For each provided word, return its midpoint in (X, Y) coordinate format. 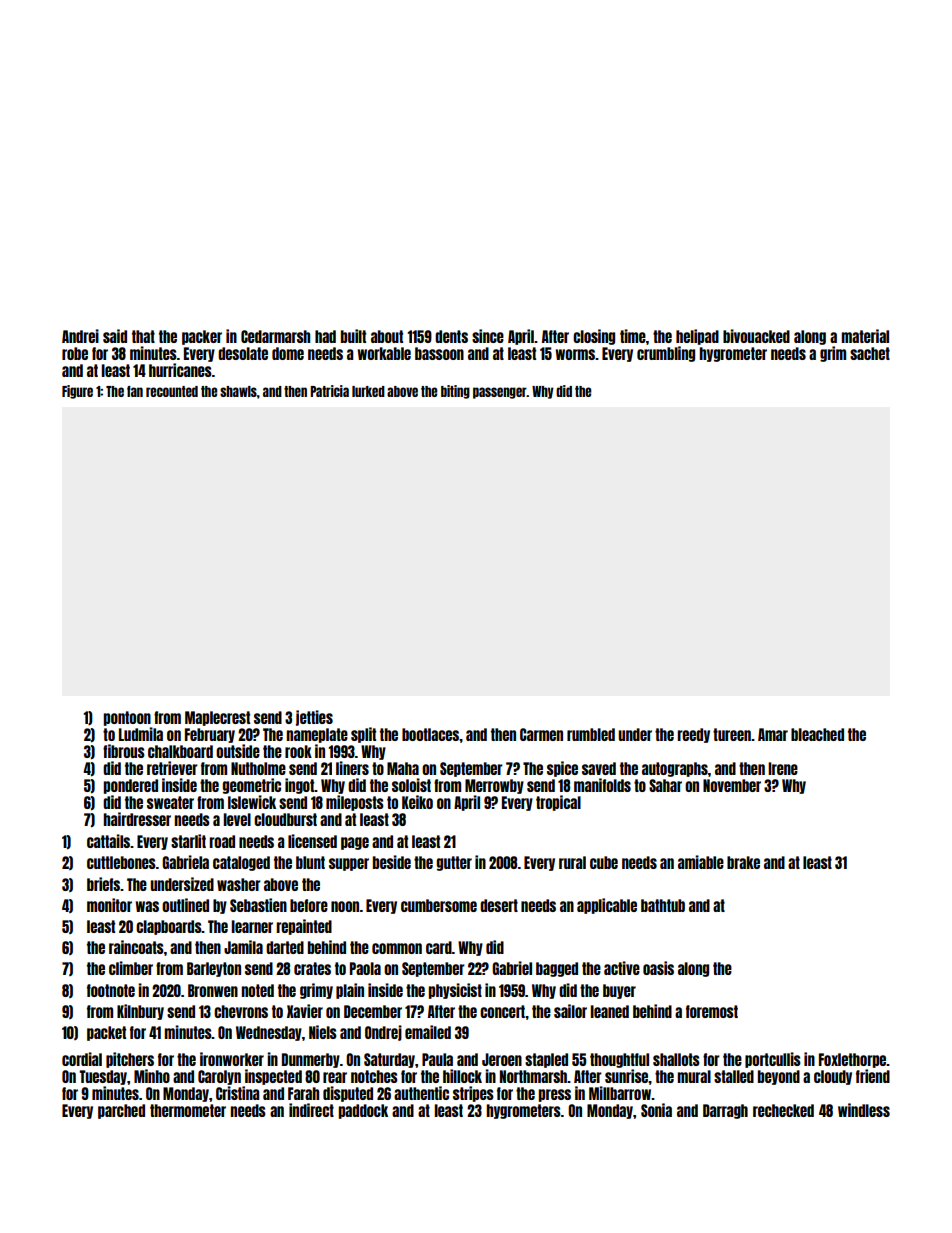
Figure (77, 392)
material (865, 336)
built (353, 336)
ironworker (232, 1059)
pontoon (127, 718)
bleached (817, 734)
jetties (314, 718)
